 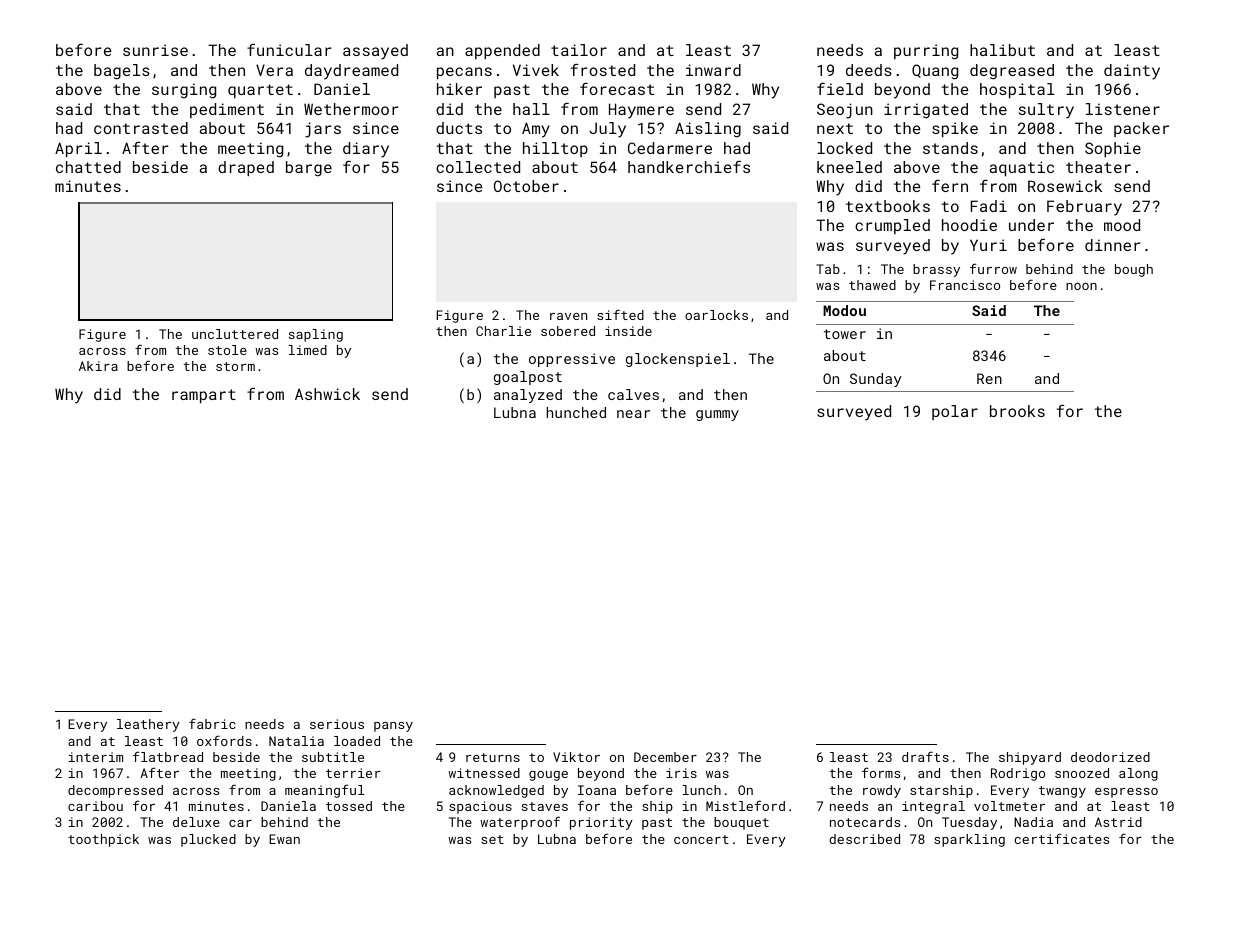 What do you see at coordinates (1112, 245) in the page?
I see `dinner` at bounding box center [1112, 245].
